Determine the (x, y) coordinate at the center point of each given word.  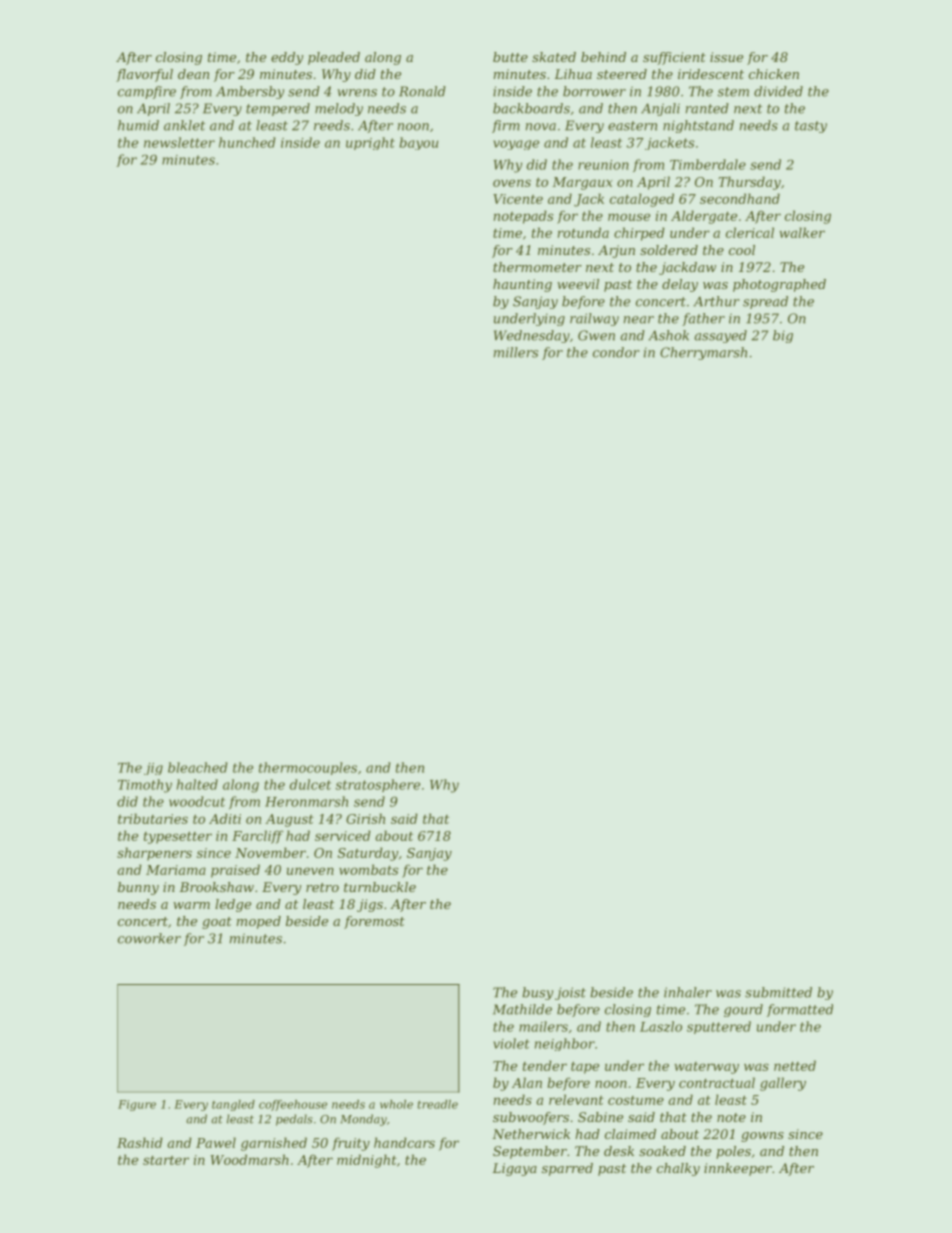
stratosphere (378, 785)
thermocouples (308, 768)
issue (726, 57)
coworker (149, 938)
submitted (778, 992)
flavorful (144, 75)
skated (554, 57)
